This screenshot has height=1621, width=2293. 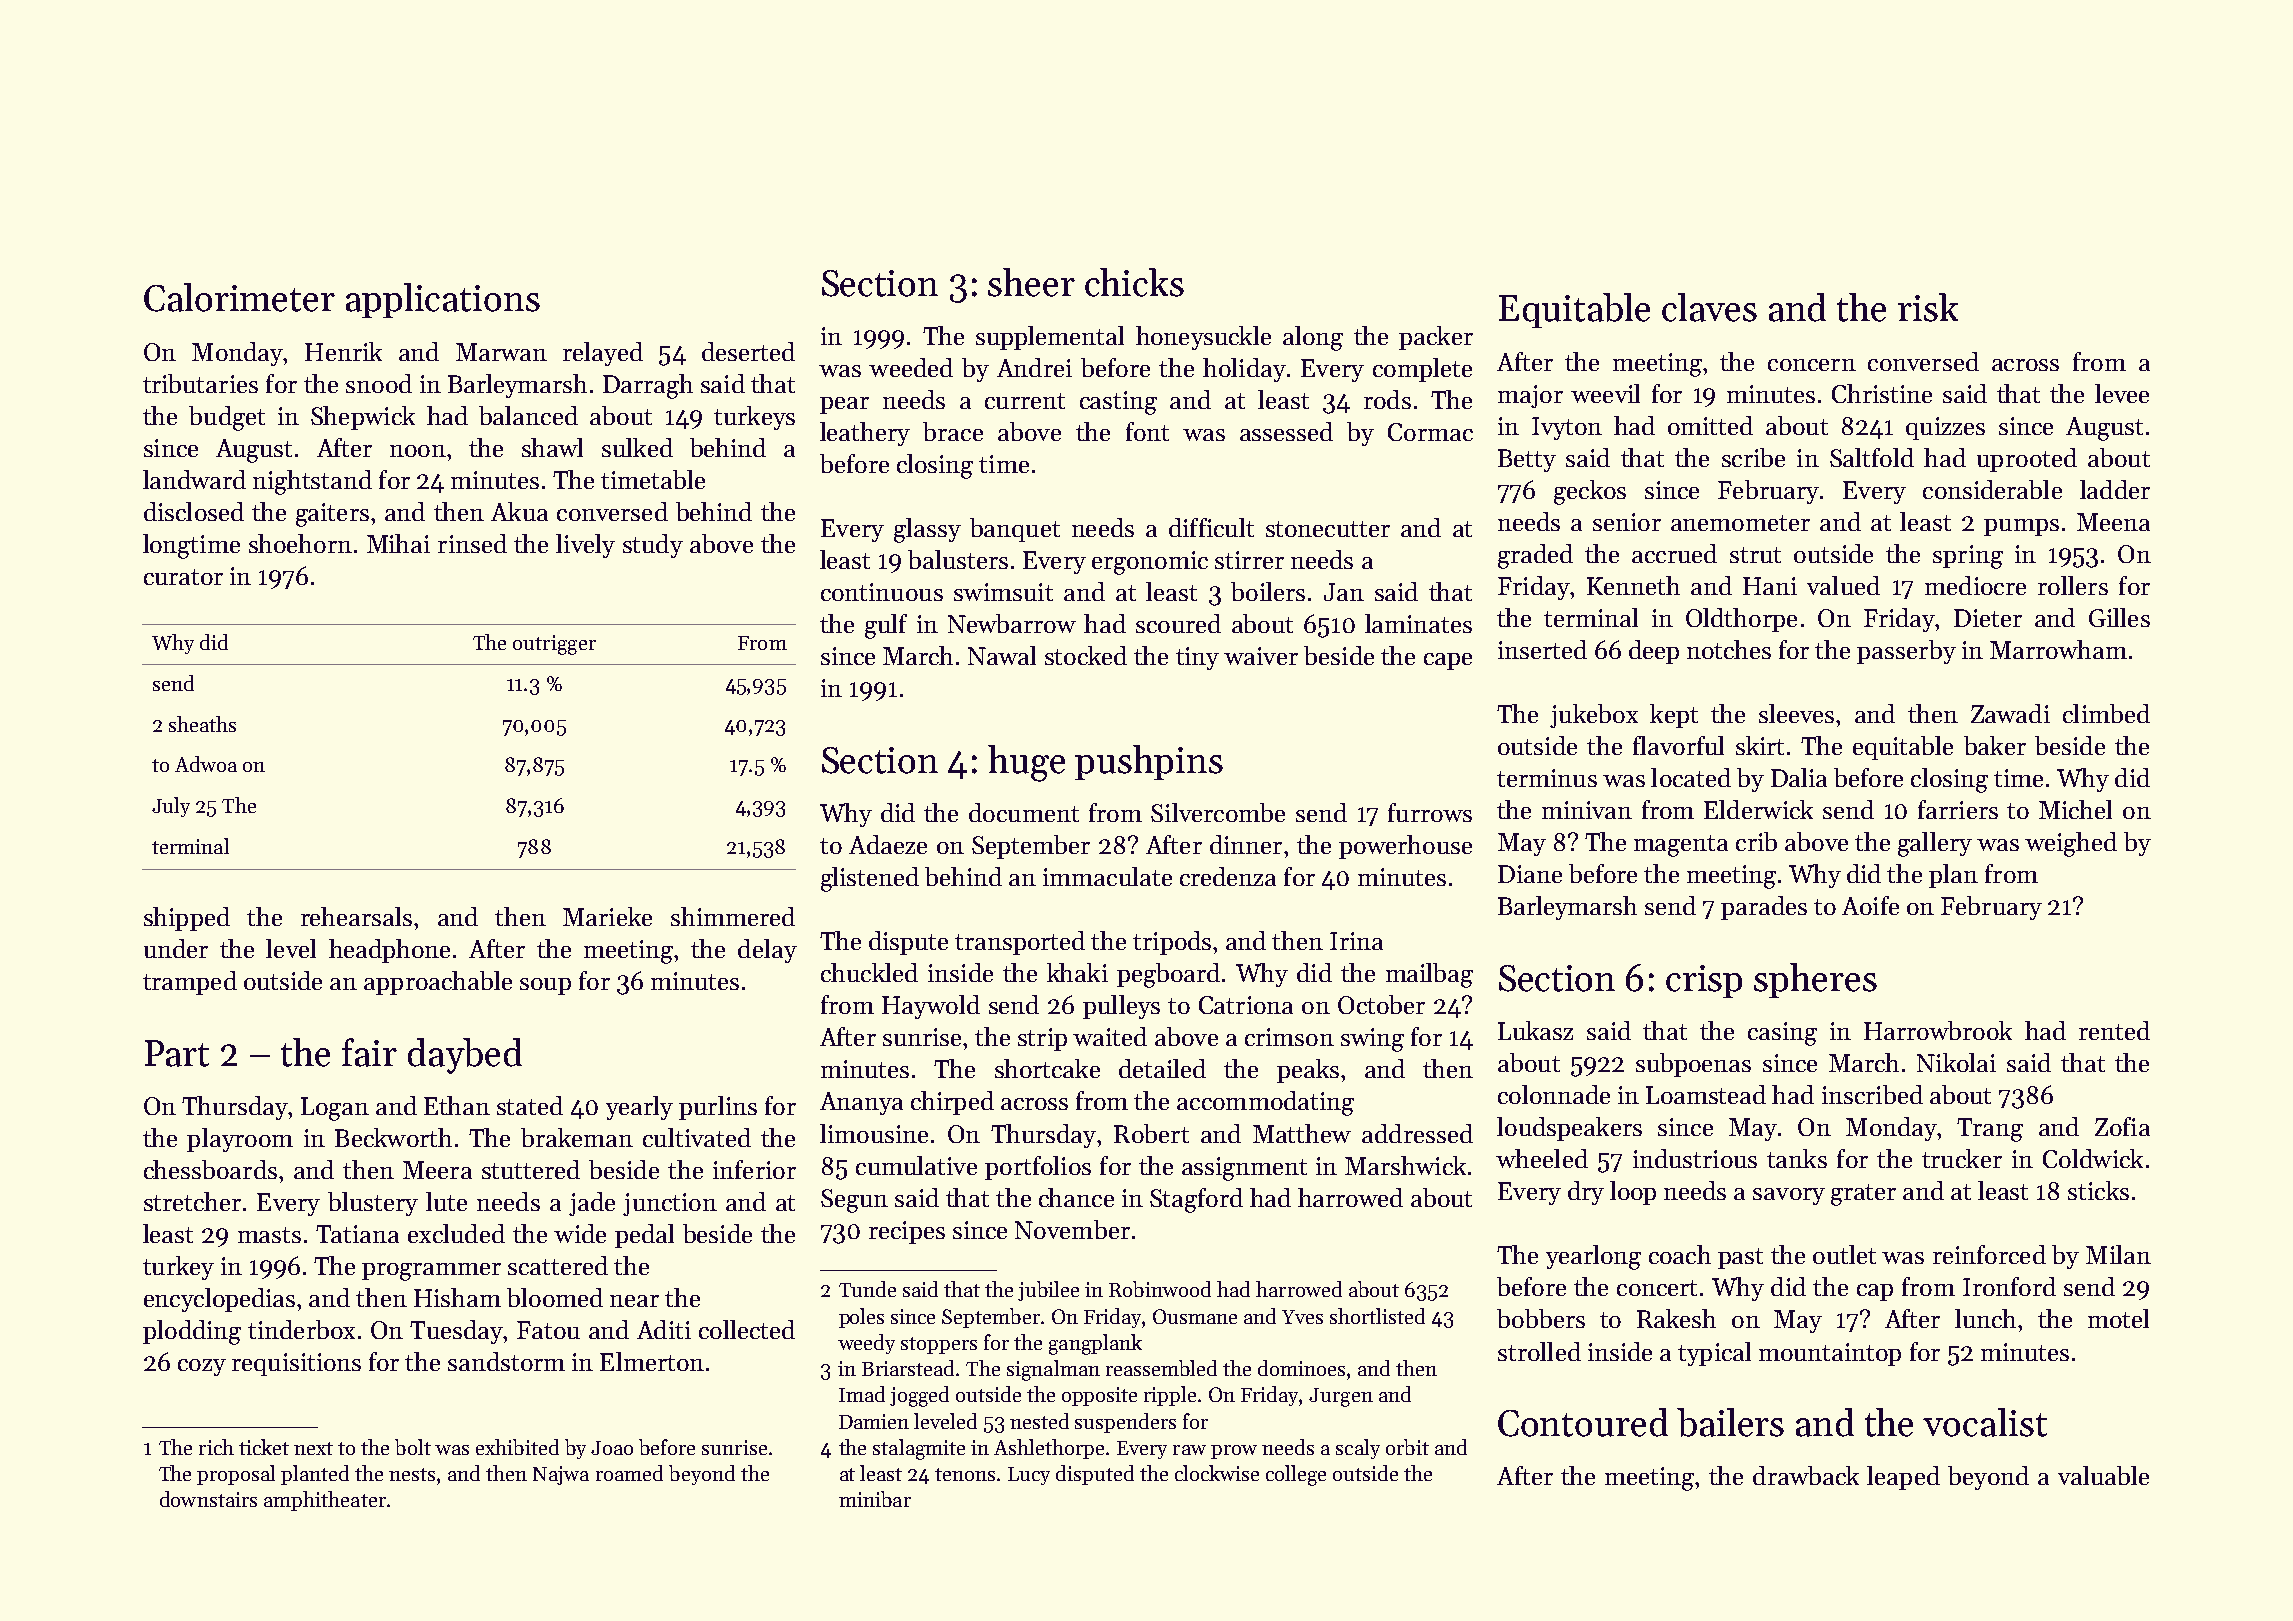 I want to click on claves, so click(x=1709, y=307).
